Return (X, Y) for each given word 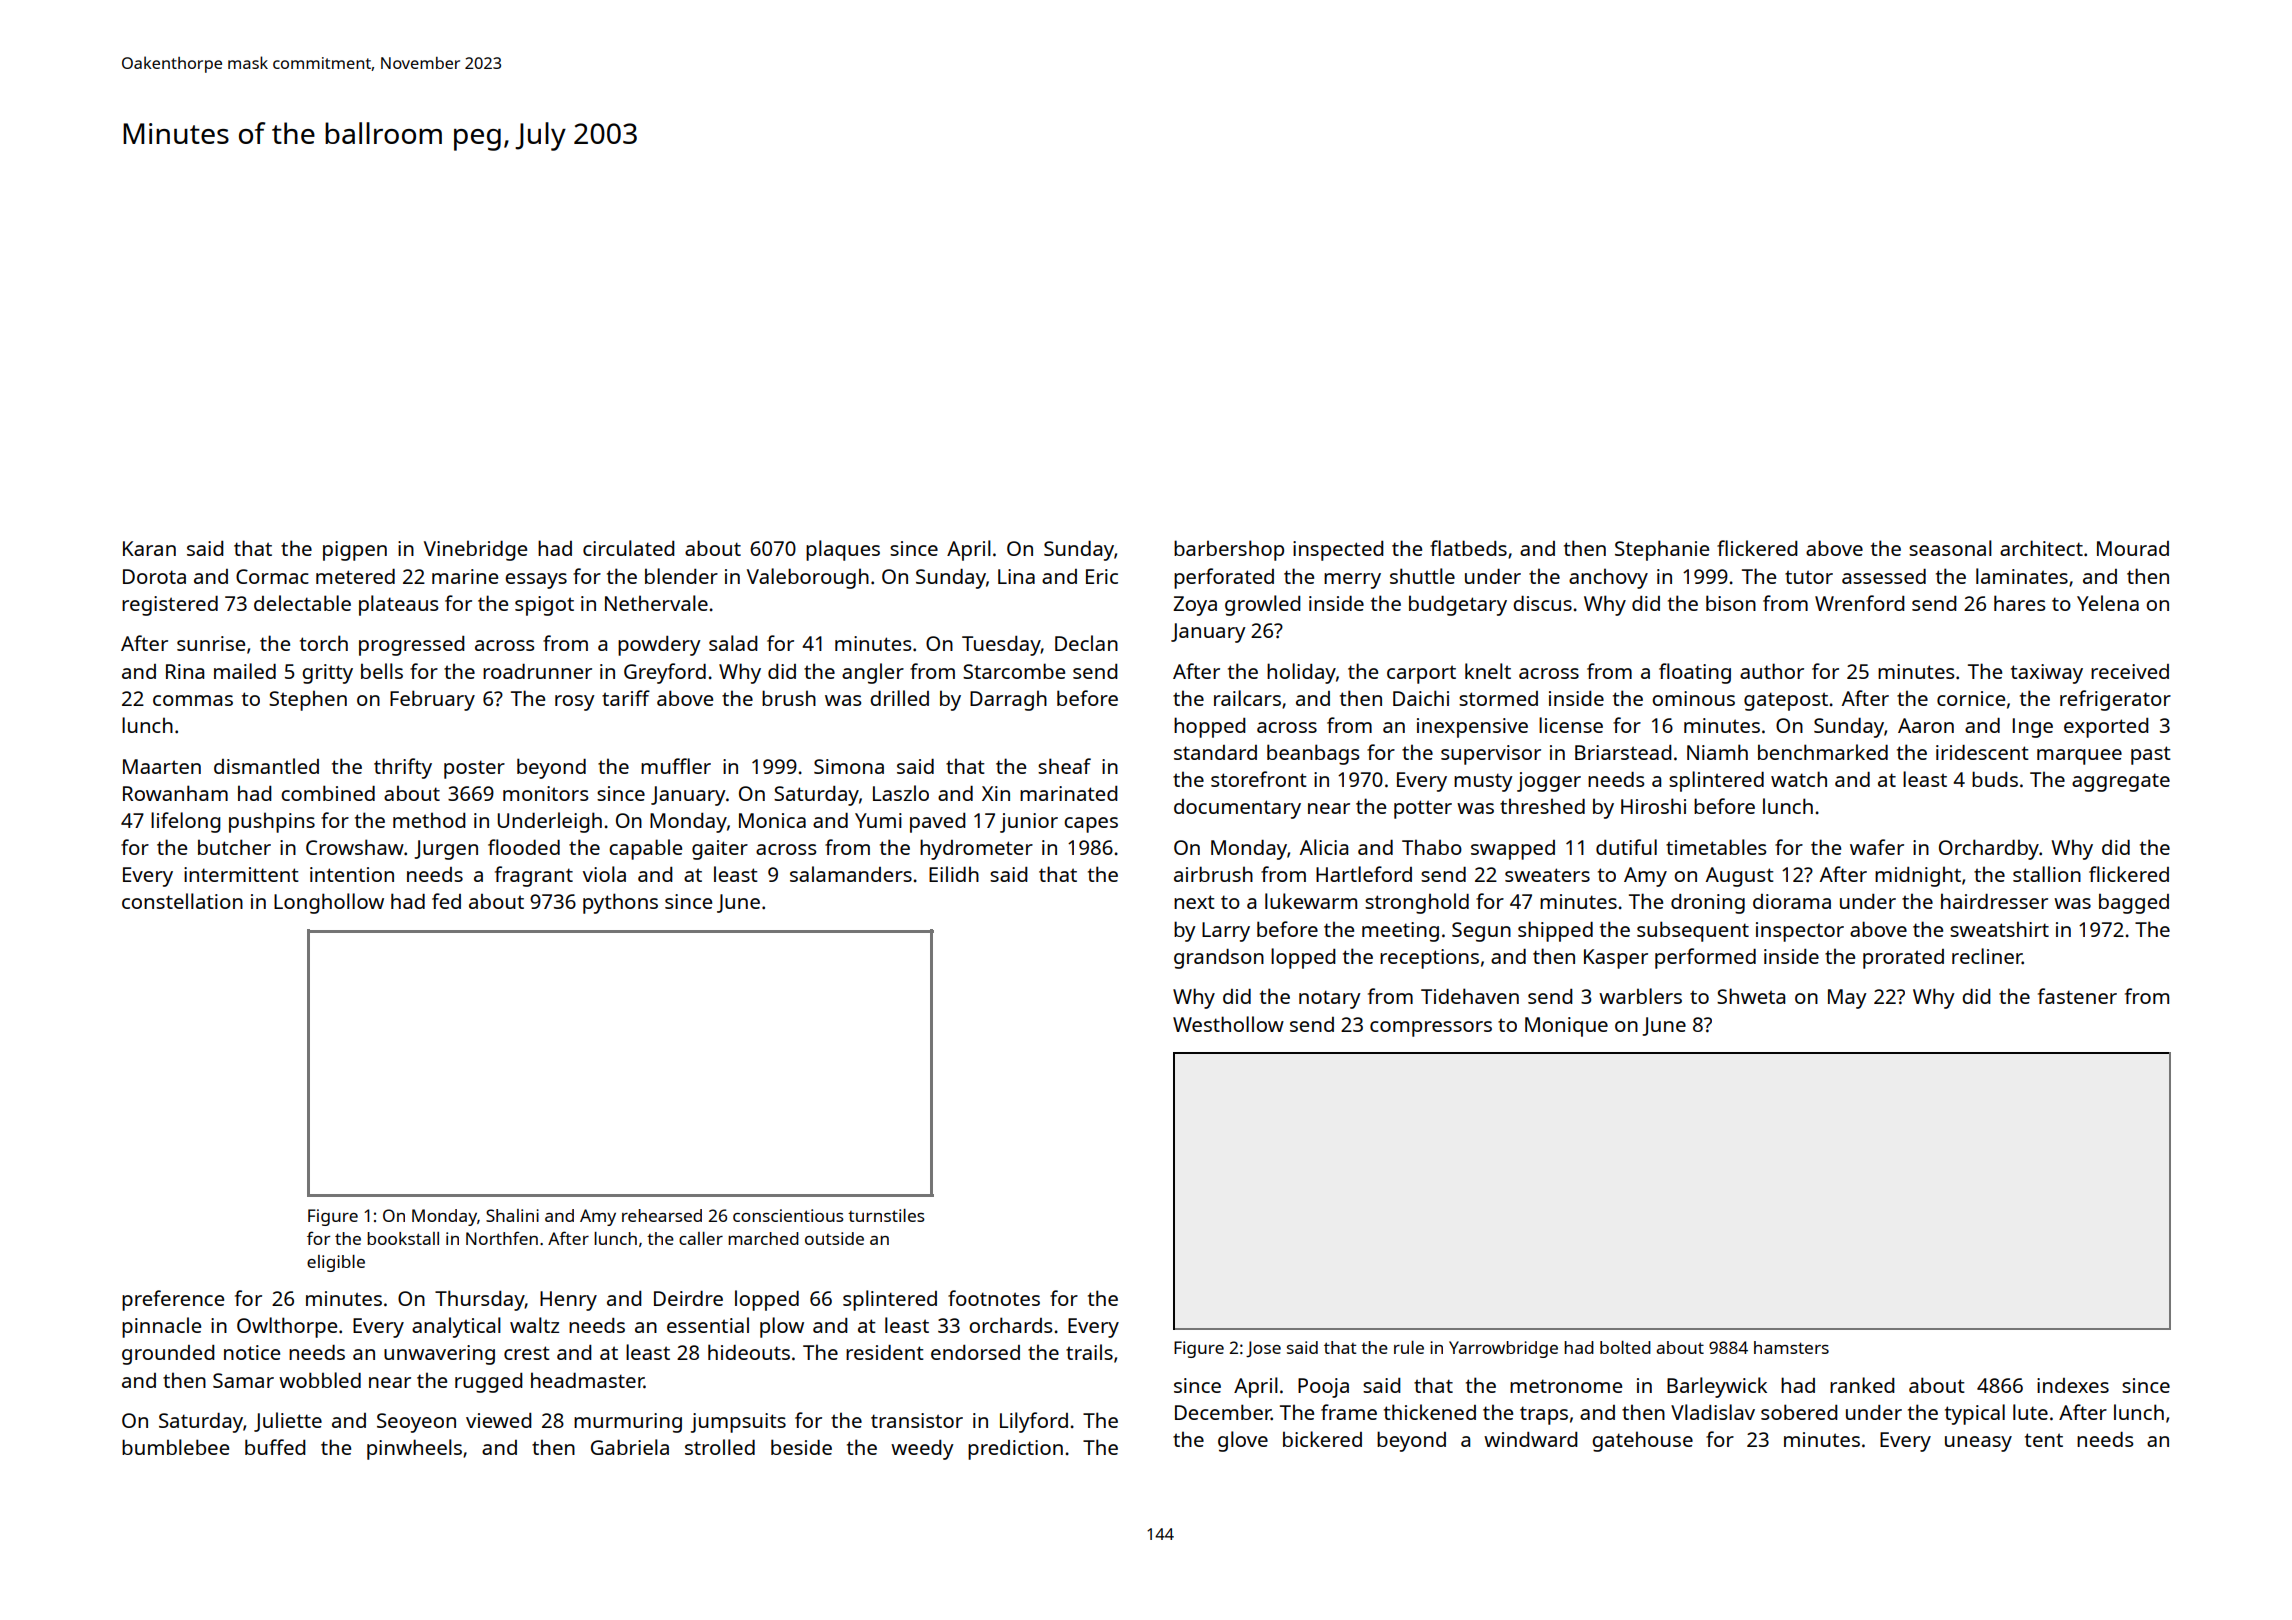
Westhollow (1228, 1024)
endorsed (975, 1352)
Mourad (2133, 548)
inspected (1338, 551)
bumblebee (175, 1447)
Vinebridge (475, 550)
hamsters (1791, 1347)
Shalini (512, 1215)
